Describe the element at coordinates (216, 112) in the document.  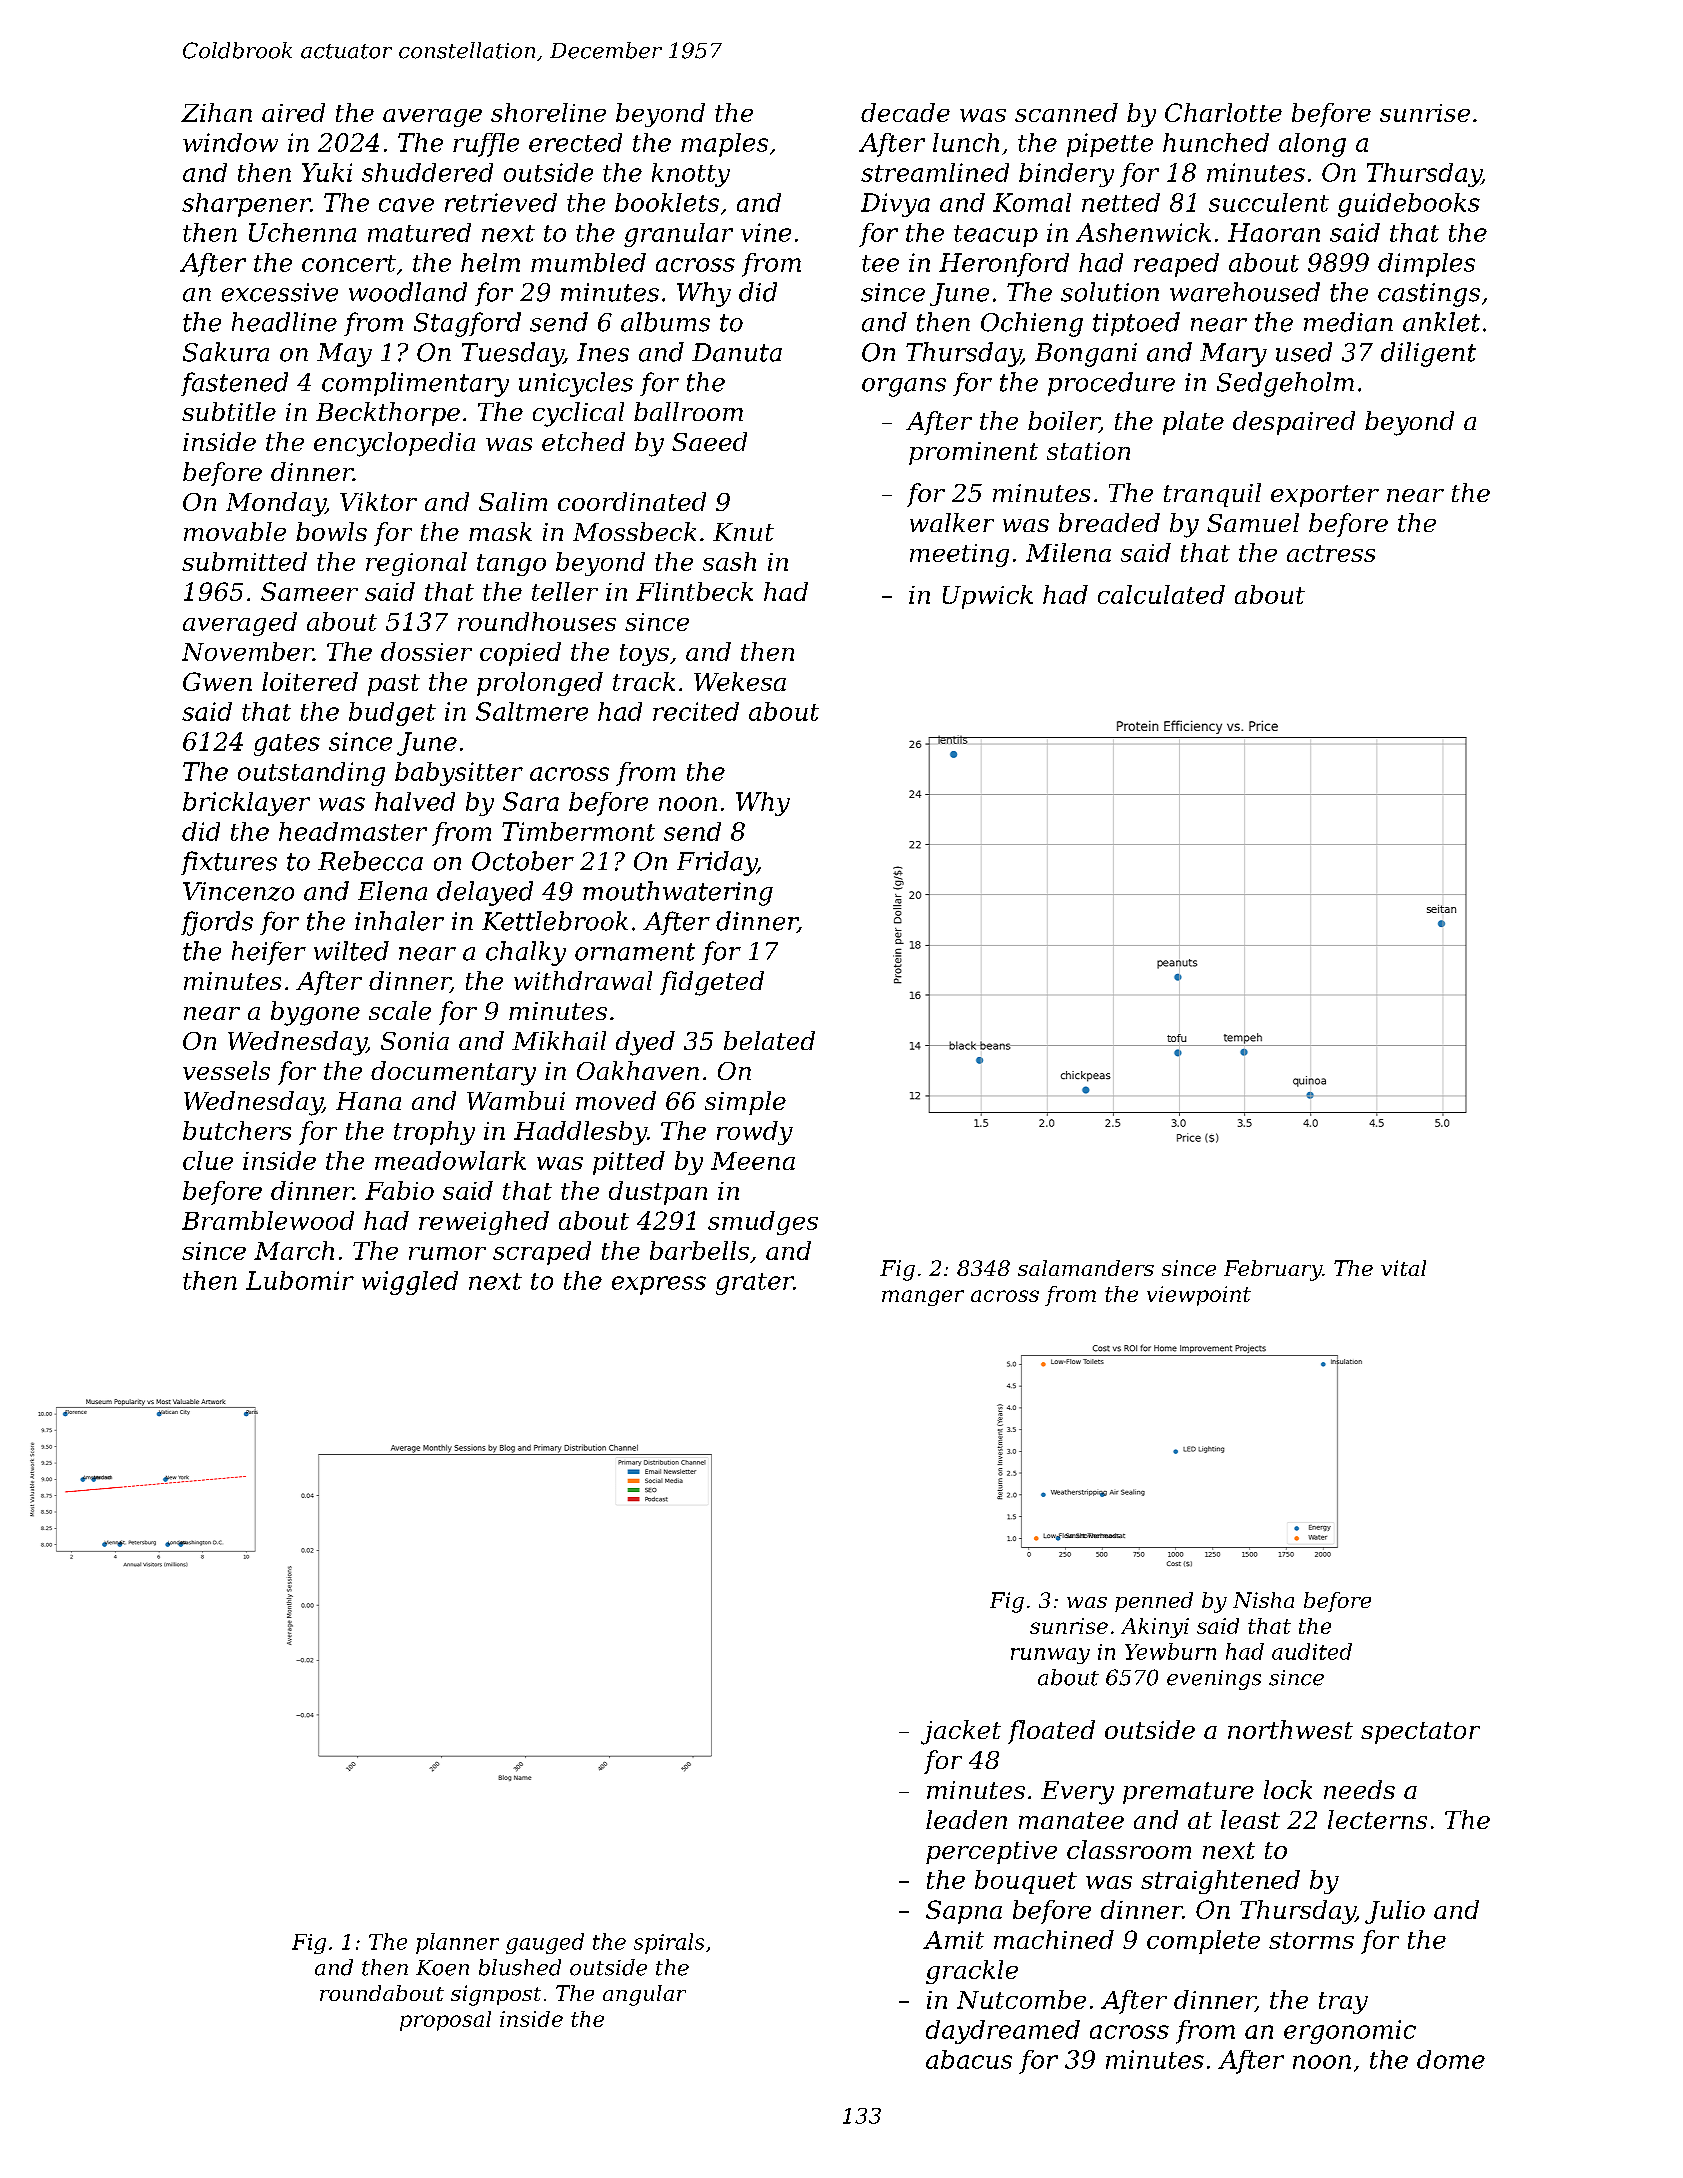
I see `Zihan` at that location.
